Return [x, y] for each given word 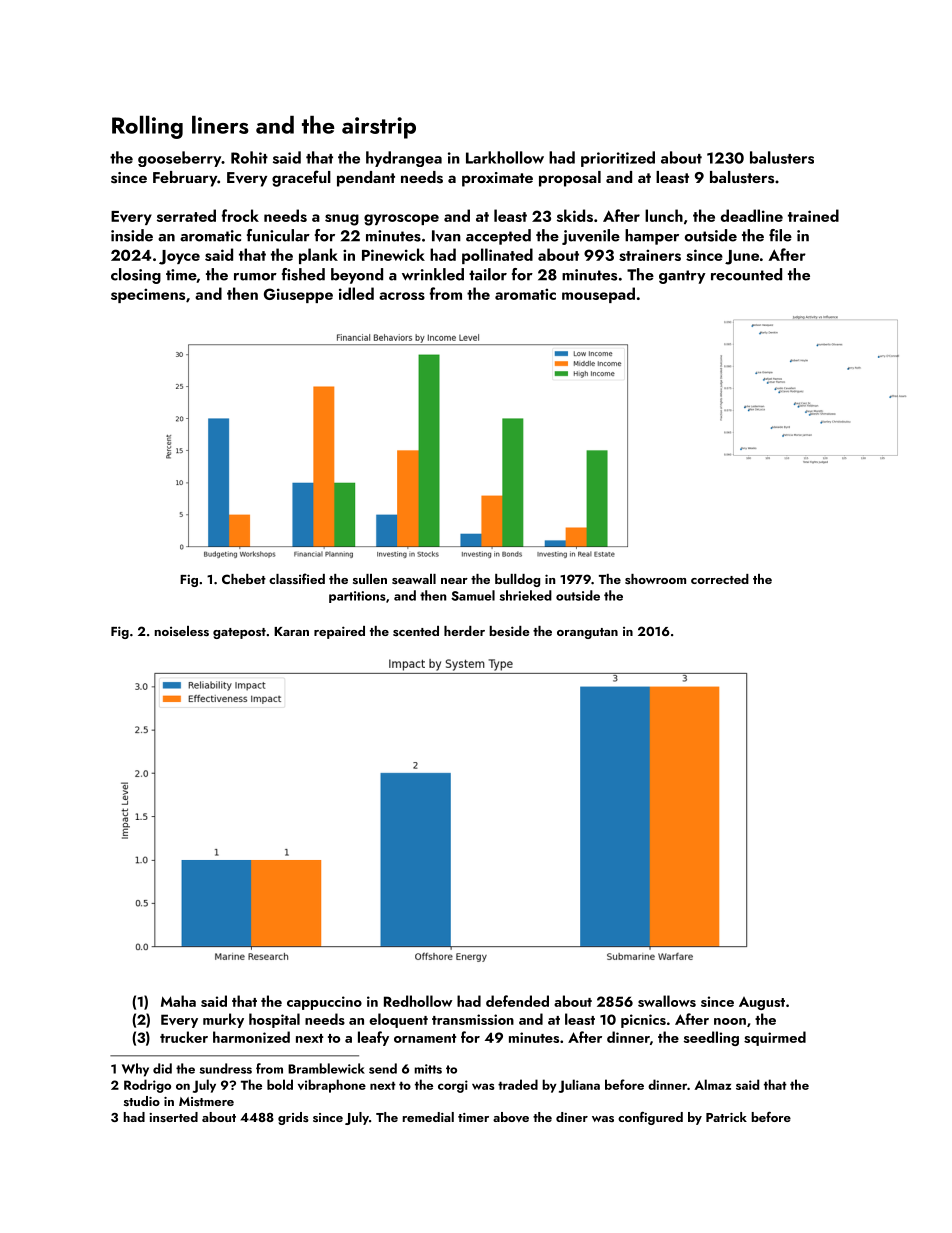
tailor [488, 274]
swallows [667, 1001]
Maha [178, 1001]
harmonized [251, 1037]
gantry [682, 277]
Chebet [244, 579]
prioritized [618, 159]
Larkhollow [505, 157]
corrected [720, 579]
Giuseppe [298, 295]
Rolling [147, 127]
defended [517, 1001]
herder [464, 631]
